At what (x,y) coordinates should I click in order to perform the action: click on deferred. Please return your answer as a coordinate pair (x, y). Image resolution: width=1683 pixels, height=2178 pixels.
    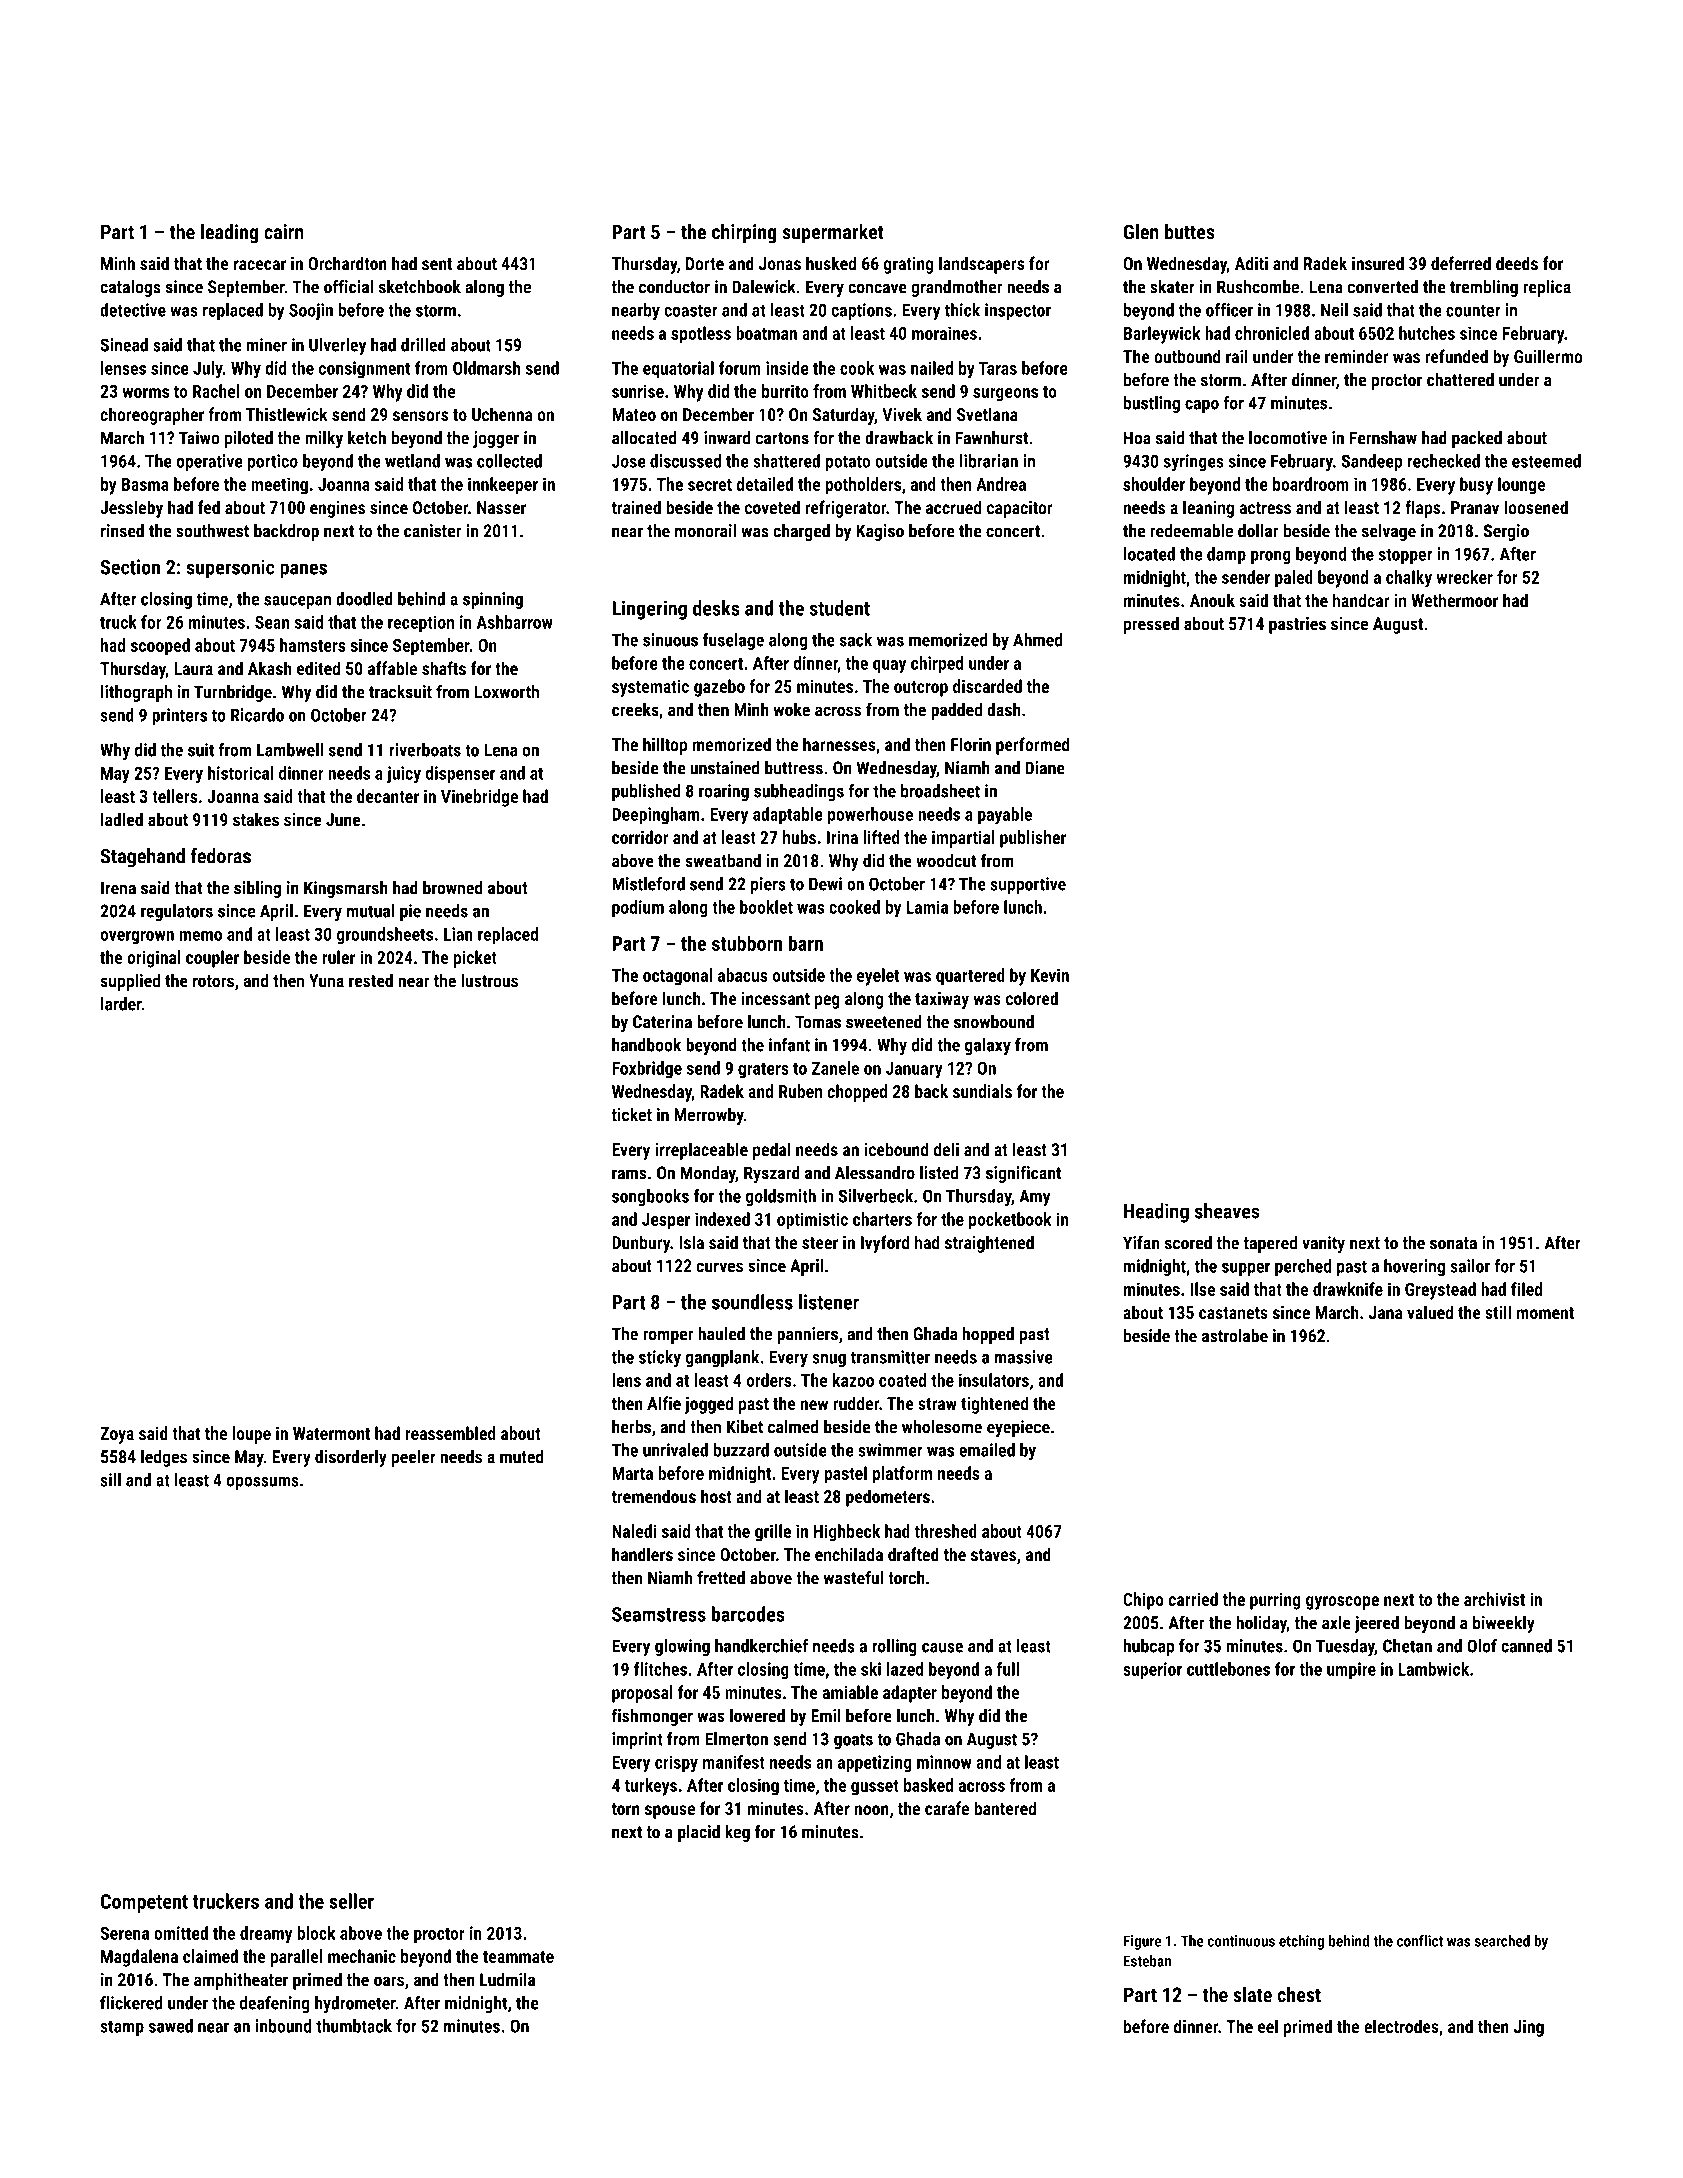
    Looking at the image, I should click on (1461, 263).
